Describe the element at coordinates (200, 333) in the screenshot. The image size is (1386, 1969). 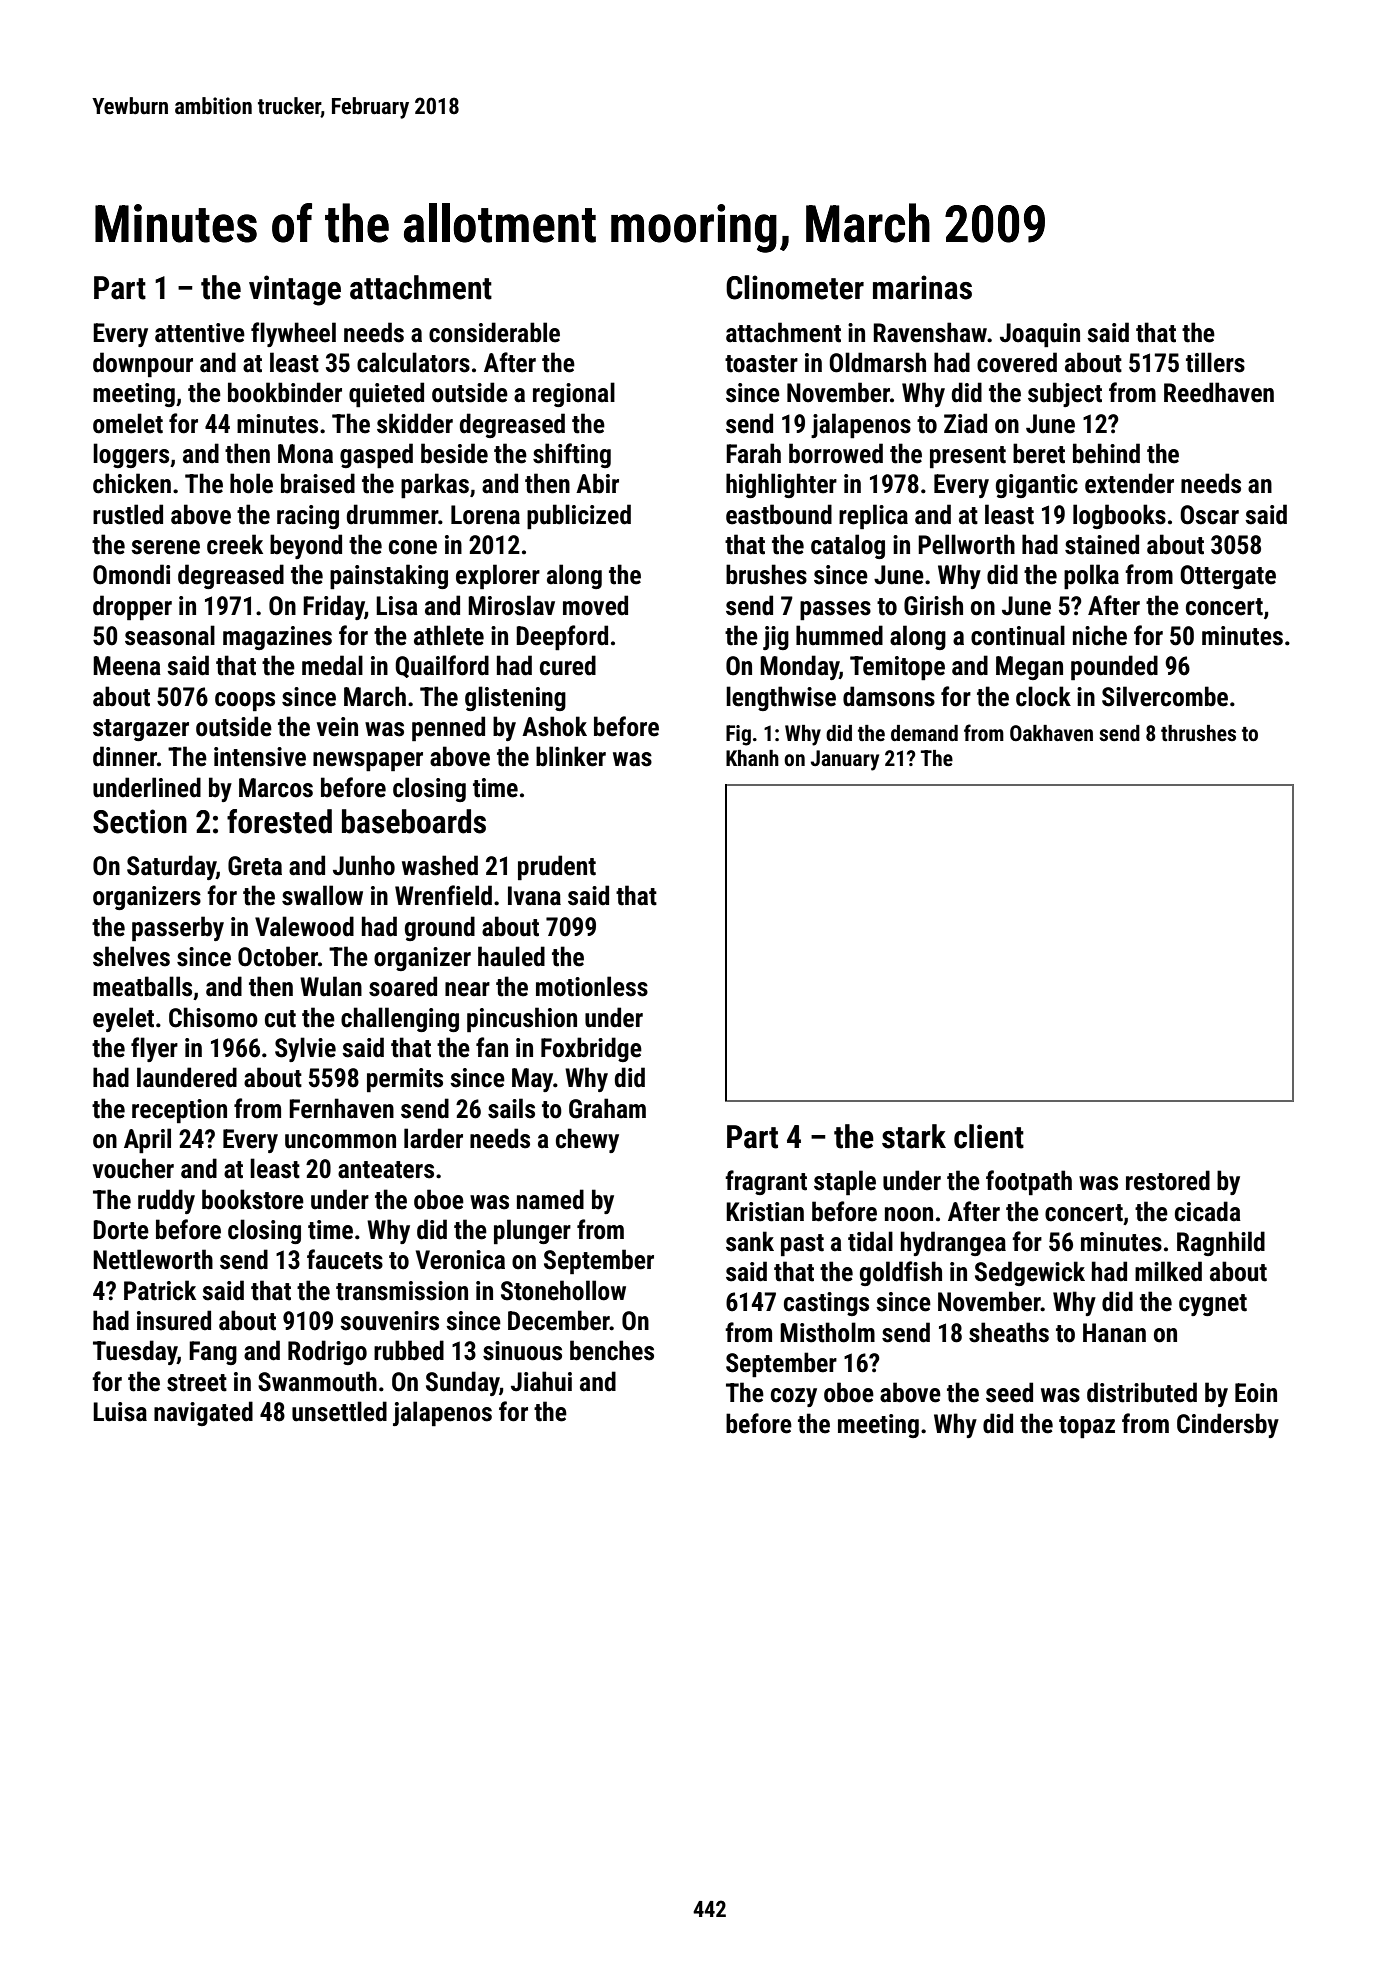
I see `attentive` at that location.
